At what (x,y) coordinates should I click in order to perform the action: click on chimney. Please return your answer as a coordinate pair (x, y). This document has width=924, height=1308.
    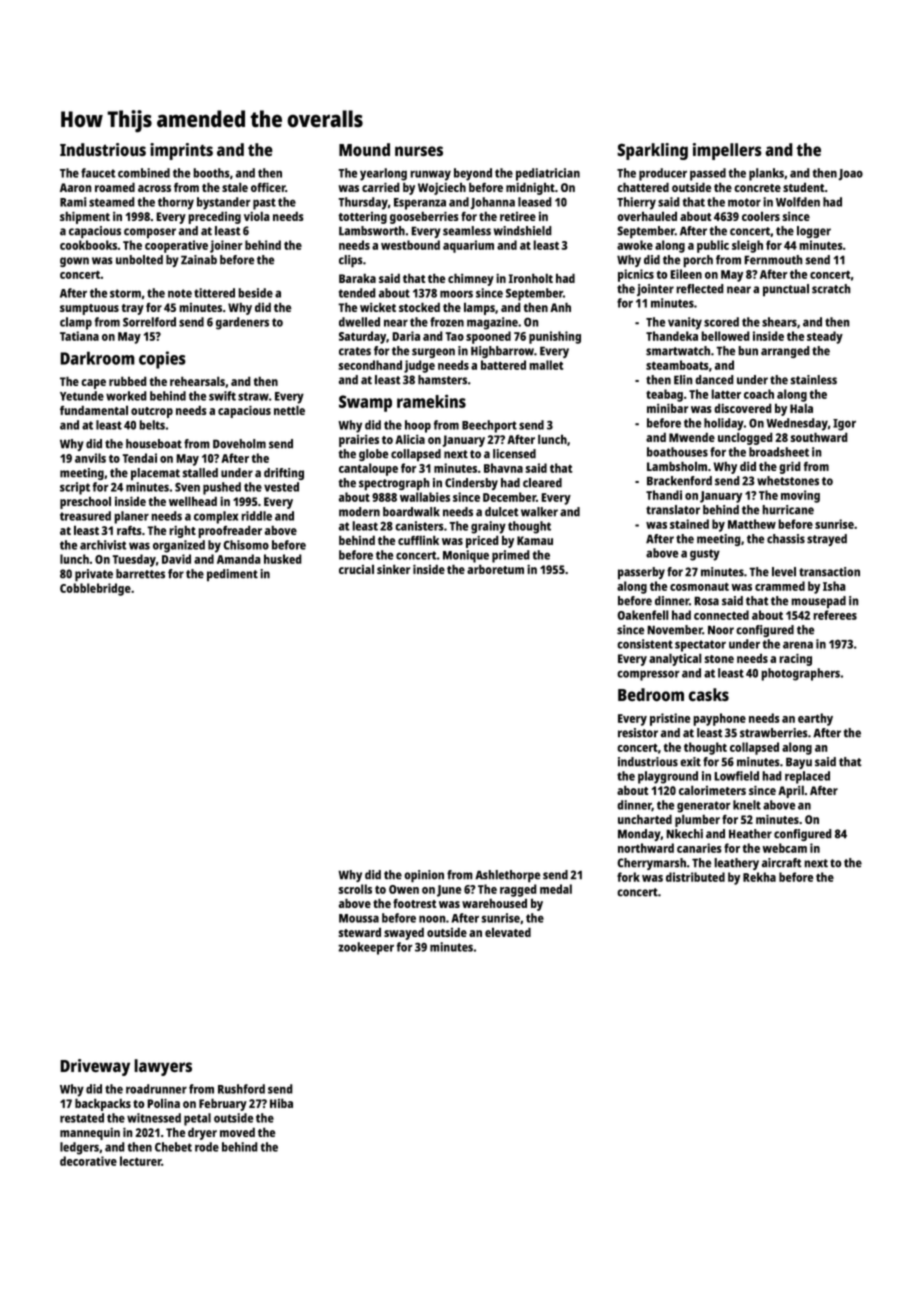
    Looking at the image, I should click on (471, 279).
